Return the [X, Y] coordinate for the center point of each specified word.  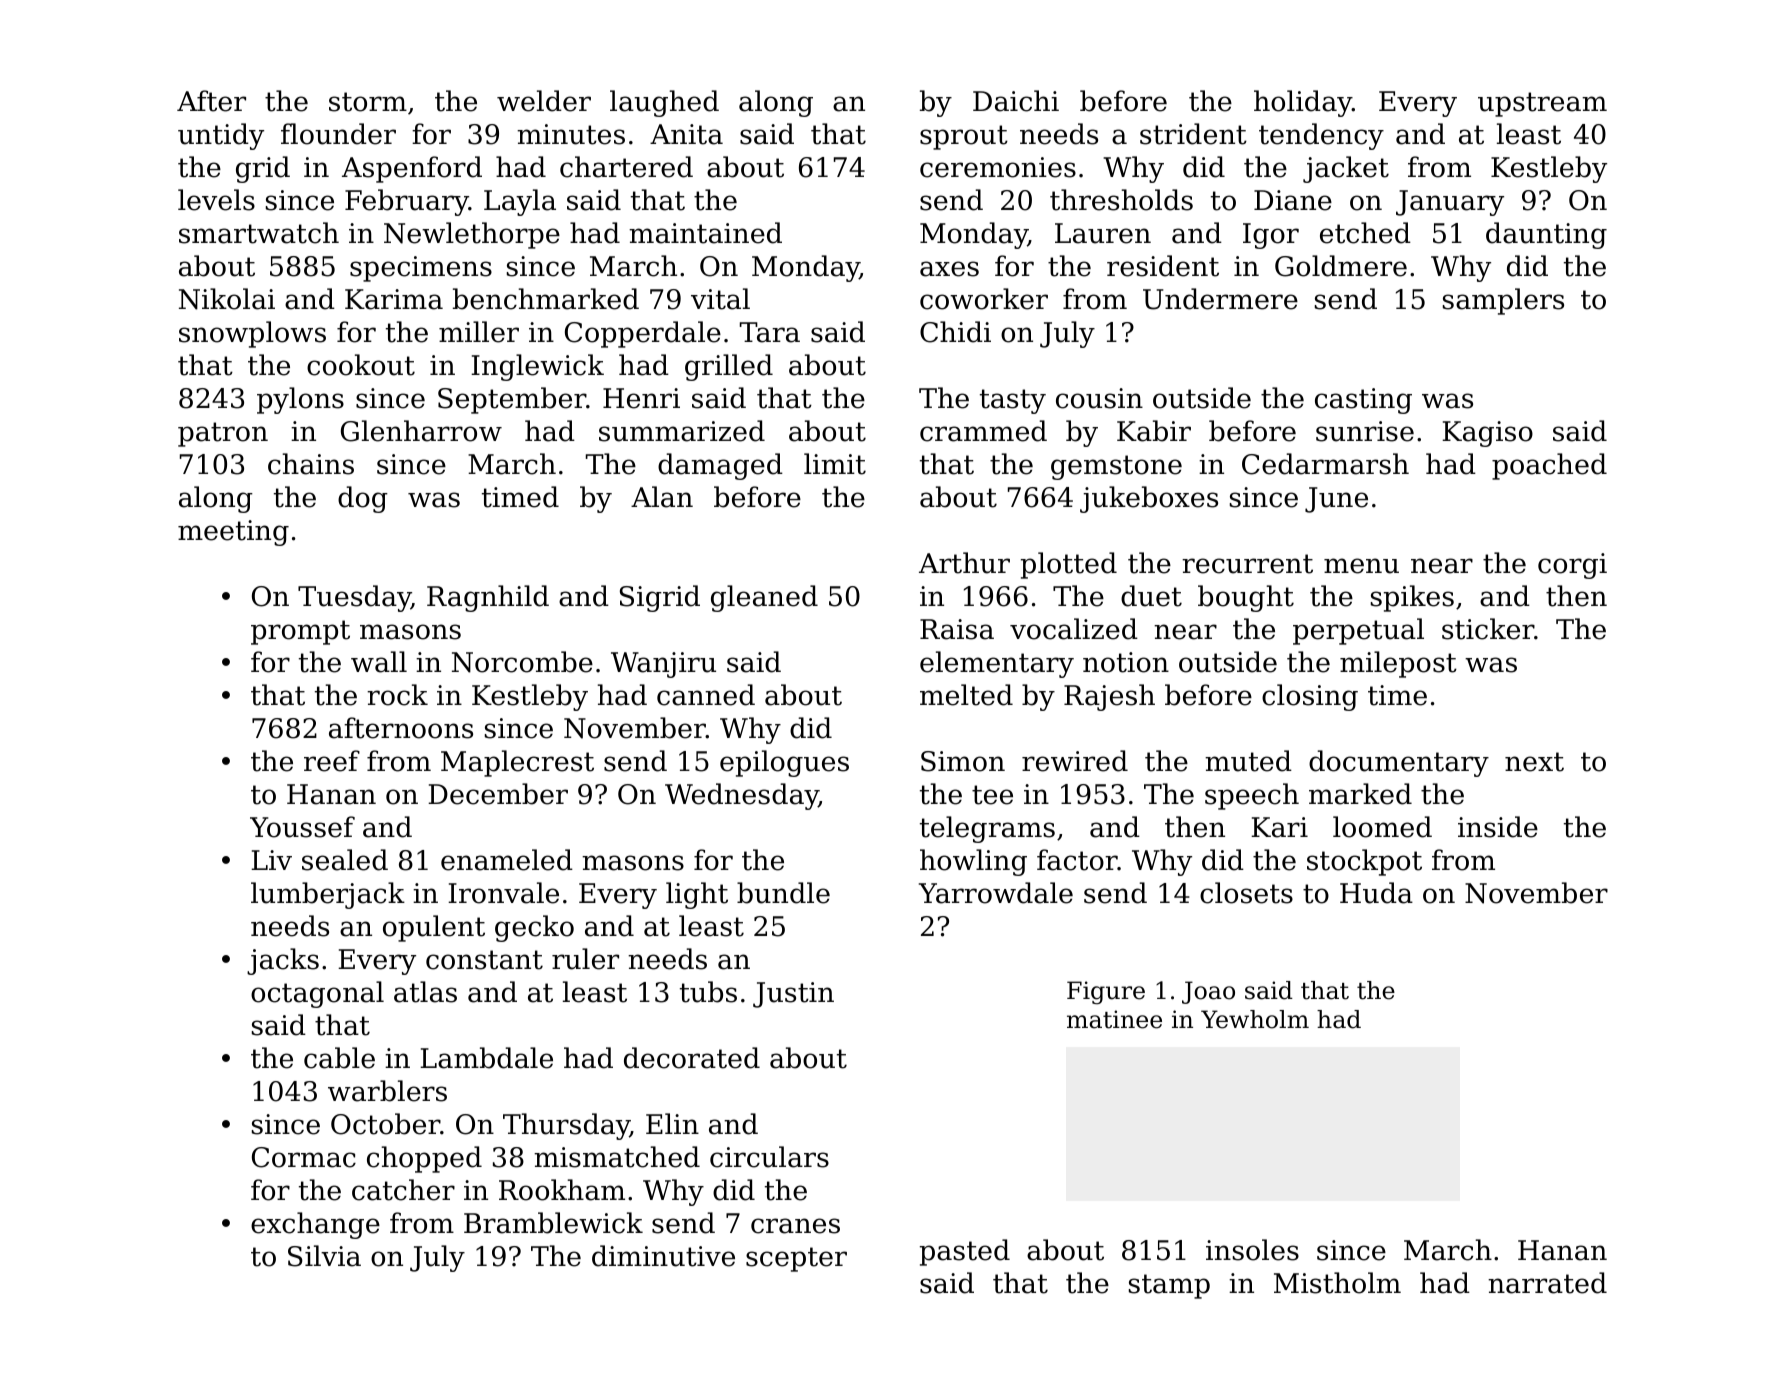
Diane [1293, 200]
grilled [729, 367]
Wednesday [742, 796]
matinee [1114, 1019]
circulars [769, 1157]
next [1534, 762]
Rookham [562, 1190]
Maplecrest [517, 763]
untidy [221, 136]
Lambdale [486, 1058]
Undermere [1220, 299]
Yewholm [1255, 1019]
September [512, 400]
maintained [705, 233]
